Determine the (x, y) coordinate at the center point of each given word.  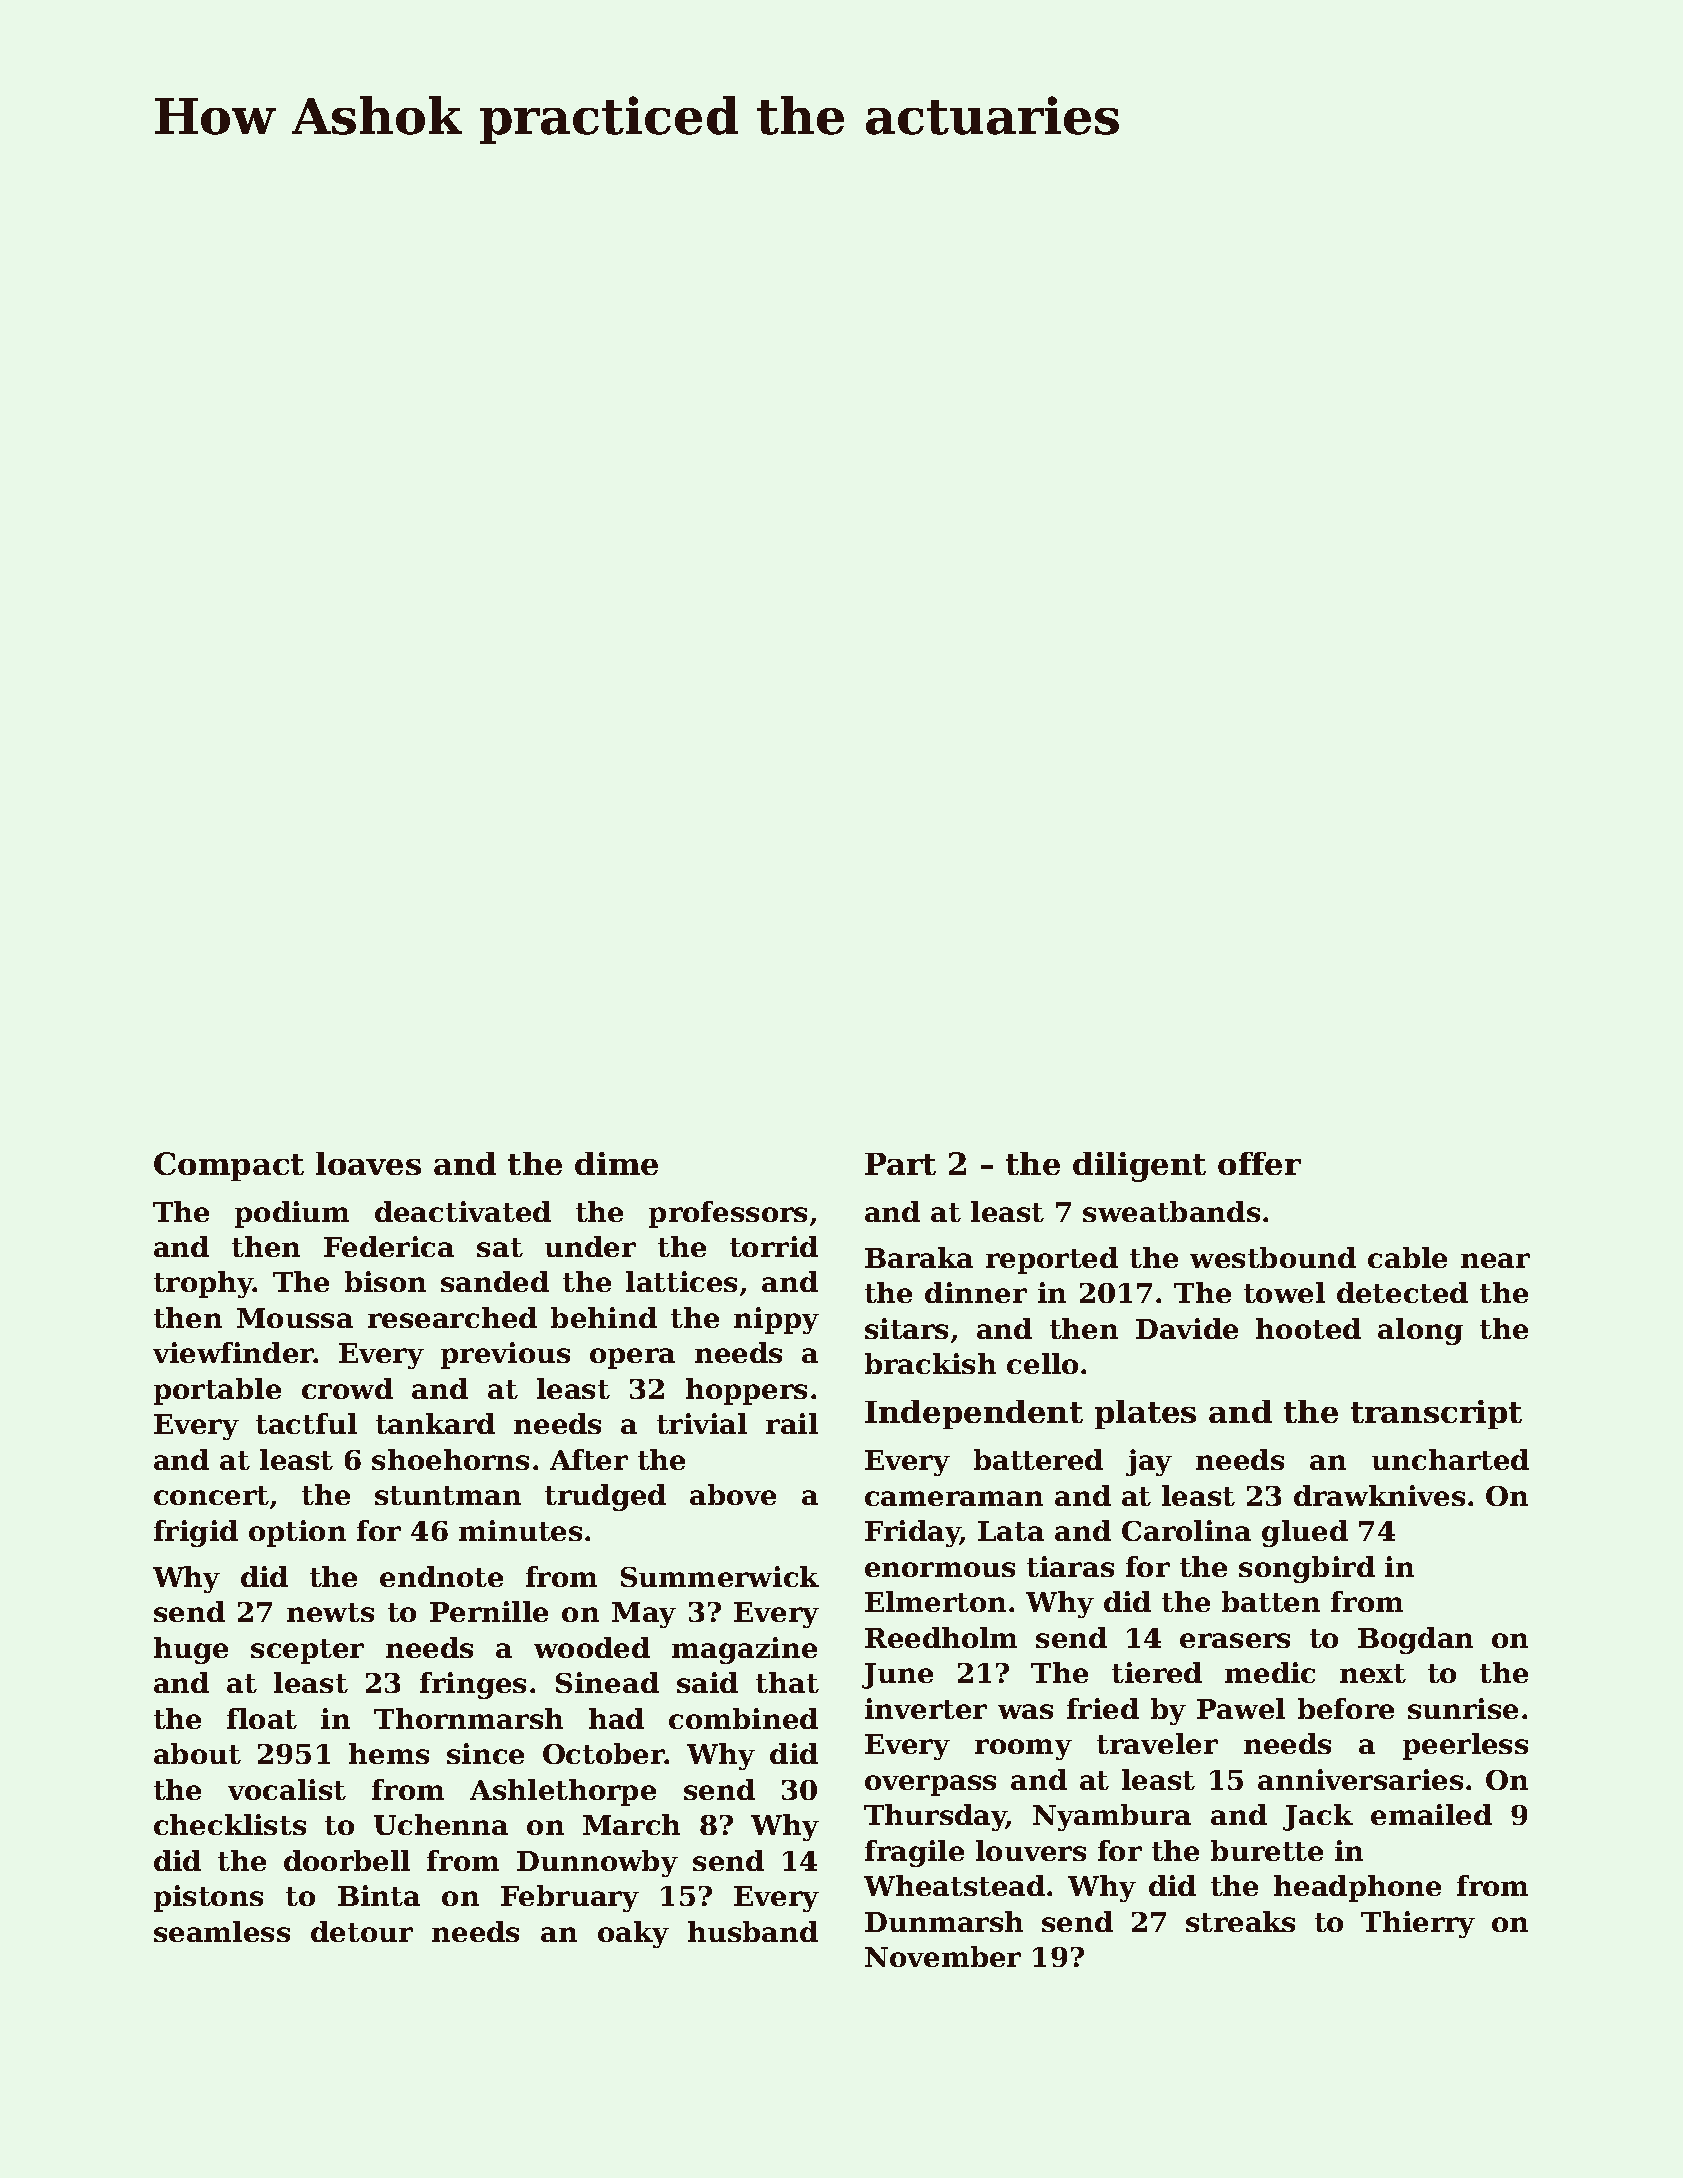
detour (362, 1931)
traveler (1157, 1743)
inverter (926, 1708)
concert (211, 1495)
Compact (229, 1166)
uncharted (1450, 1459)
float (262, 1718)
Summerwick (720, 1576)
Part (900, 1164)
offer (1259, 1163)
